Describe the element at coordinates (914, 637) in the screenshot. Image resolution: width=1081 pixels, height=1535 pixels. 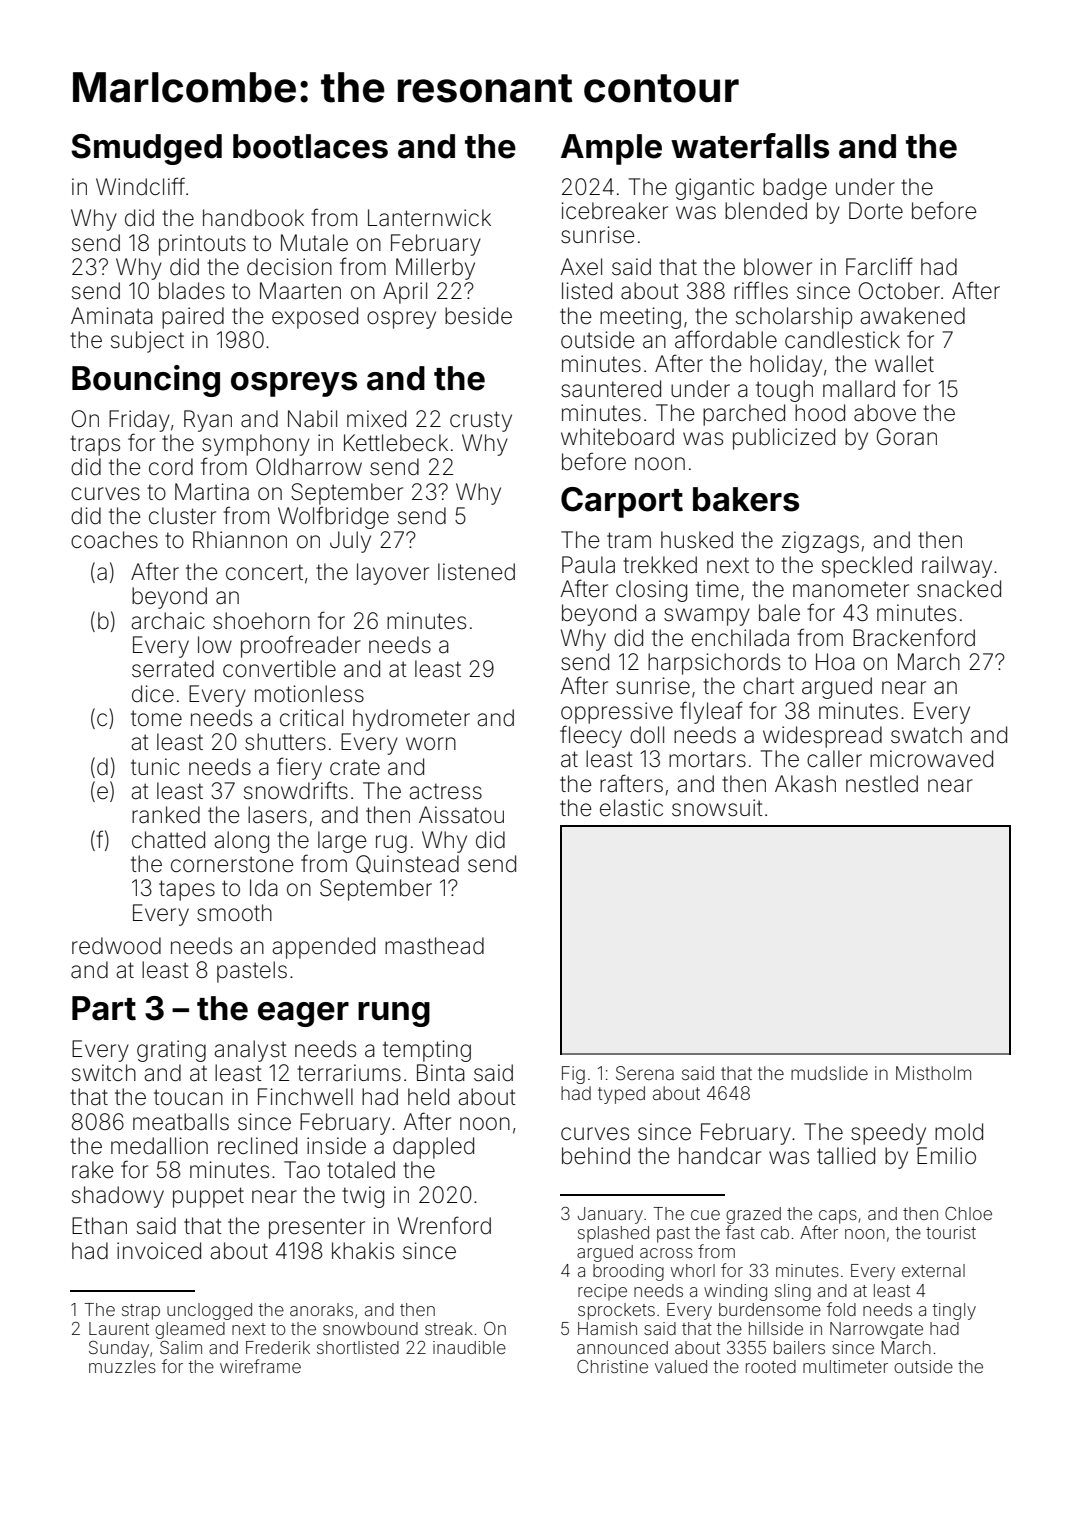
I see `Brackenford` at that location.
